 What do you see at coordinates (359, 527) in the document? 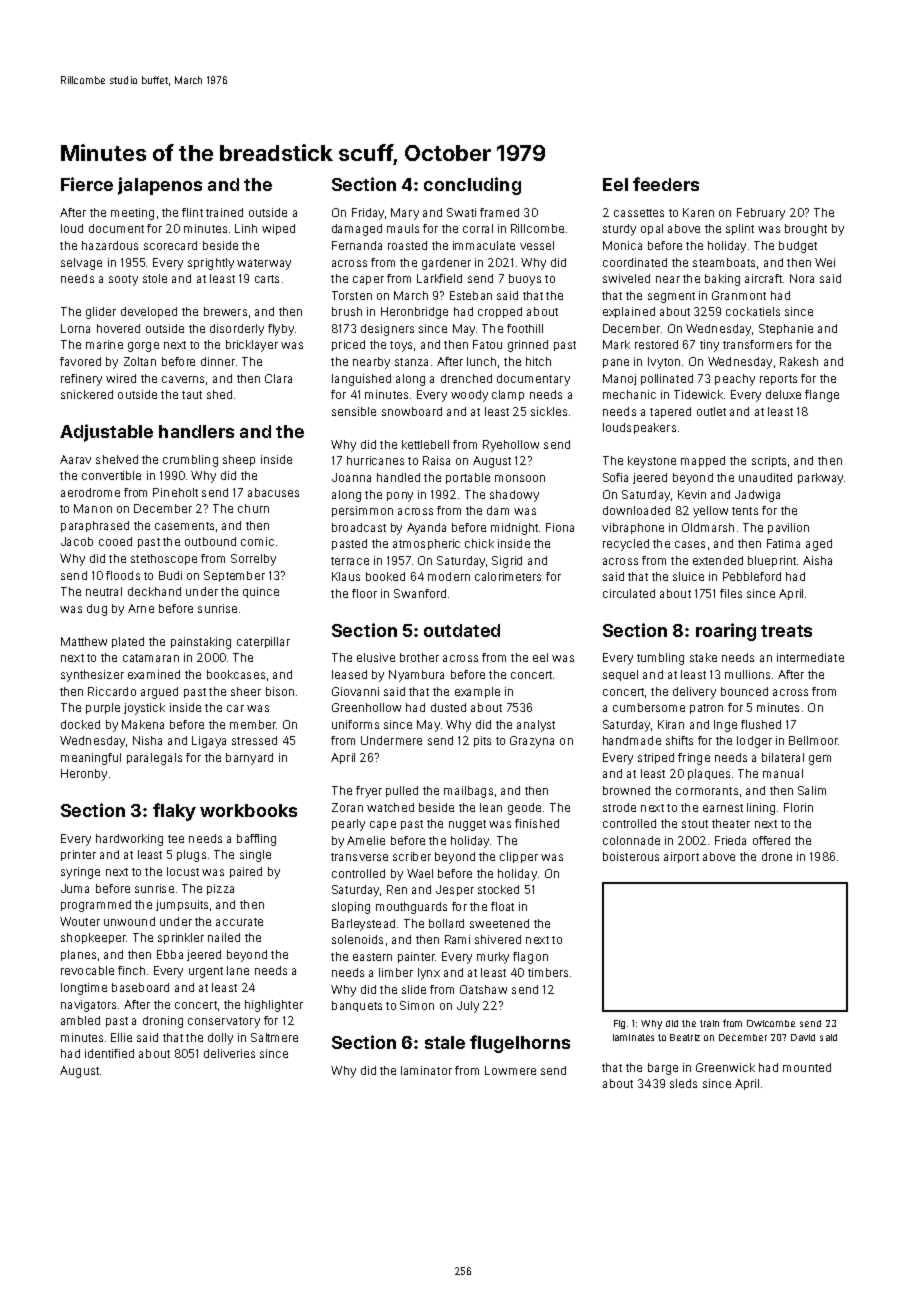
I see `broadcast` at bounding box center [359, 527].
